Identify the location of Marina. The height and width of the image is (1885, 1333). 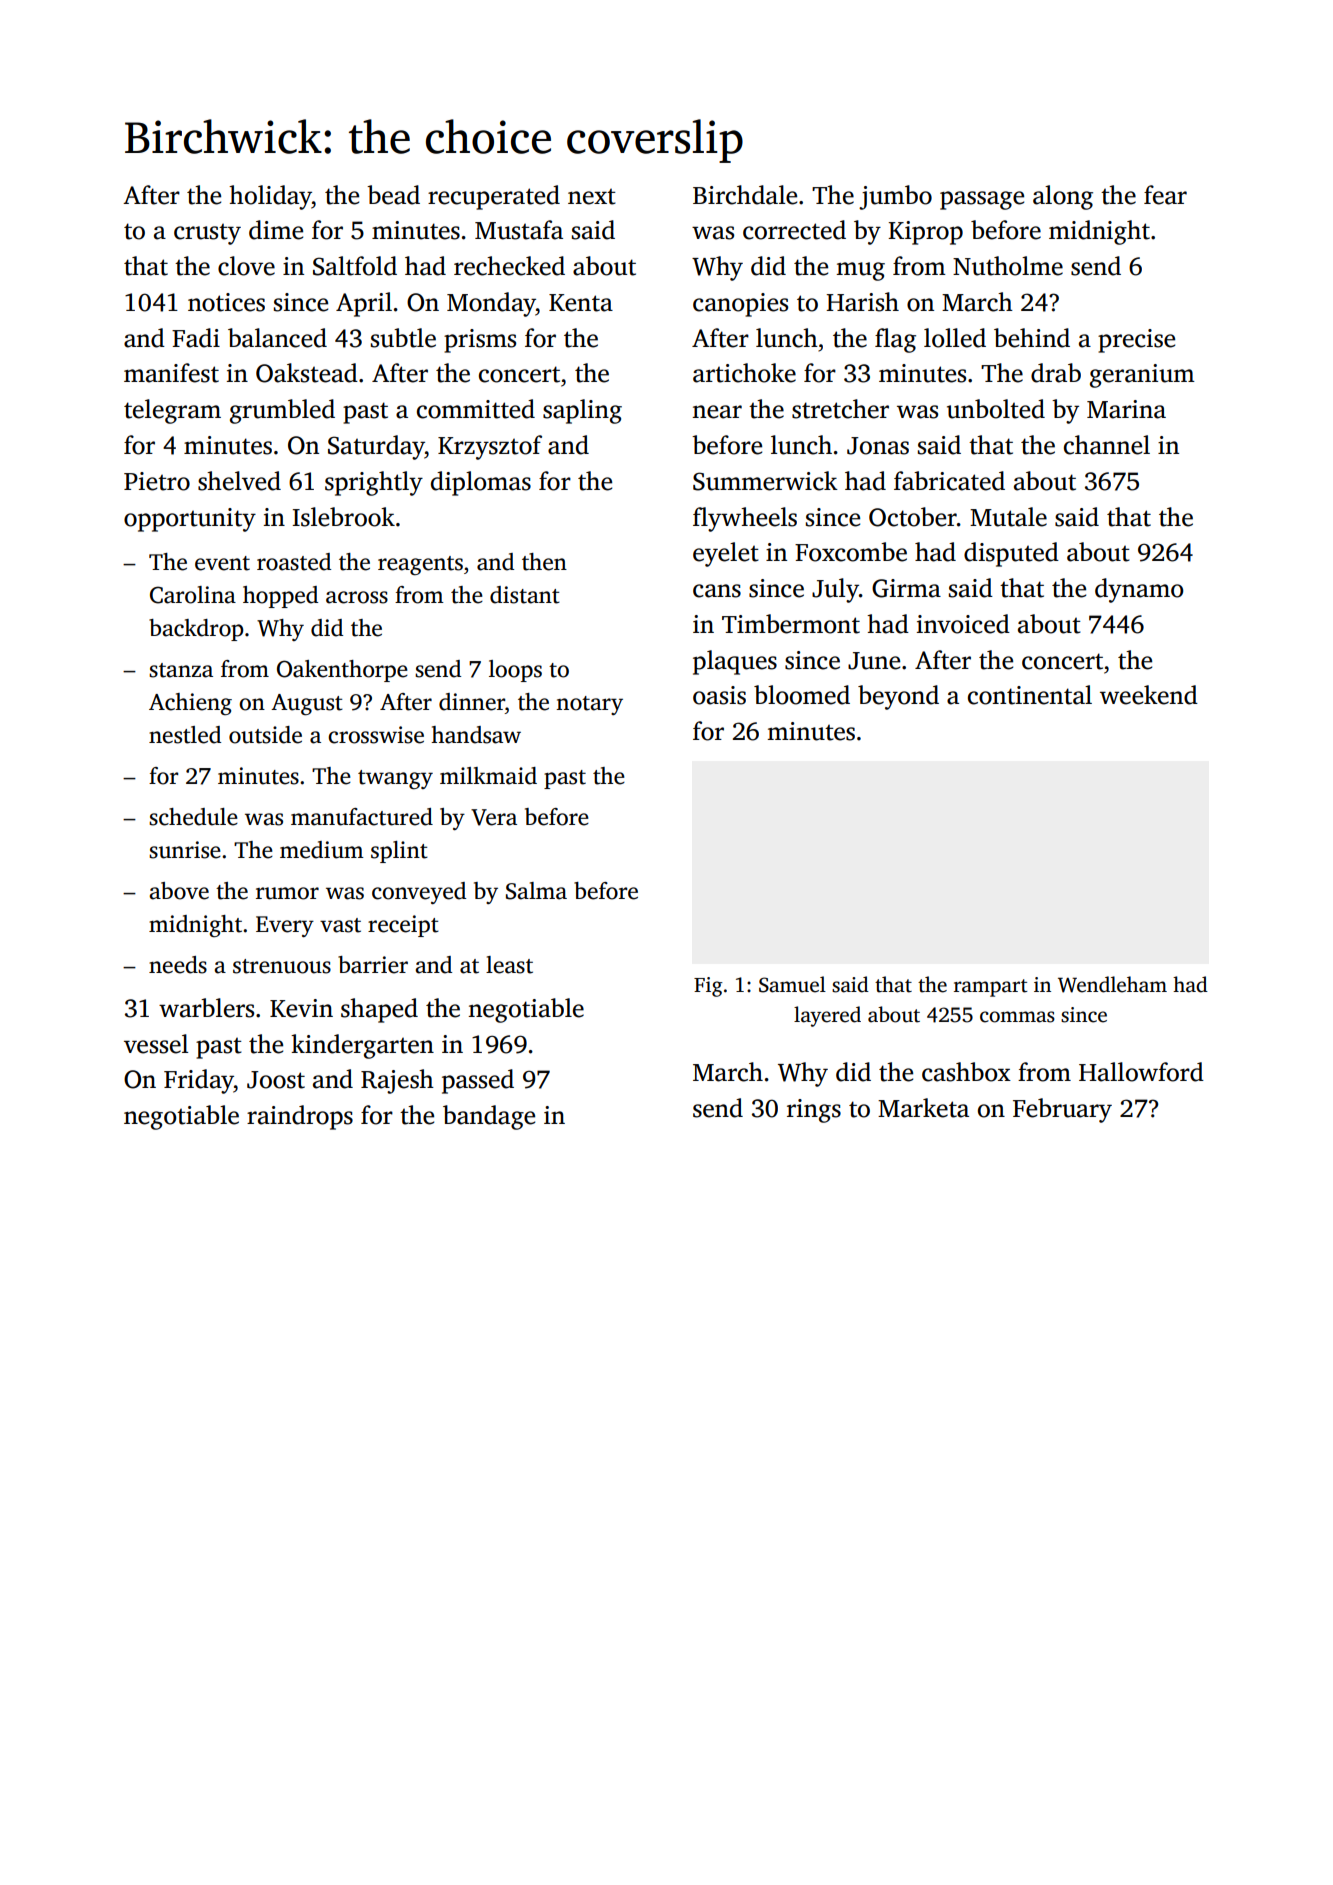
(1126, 409).
